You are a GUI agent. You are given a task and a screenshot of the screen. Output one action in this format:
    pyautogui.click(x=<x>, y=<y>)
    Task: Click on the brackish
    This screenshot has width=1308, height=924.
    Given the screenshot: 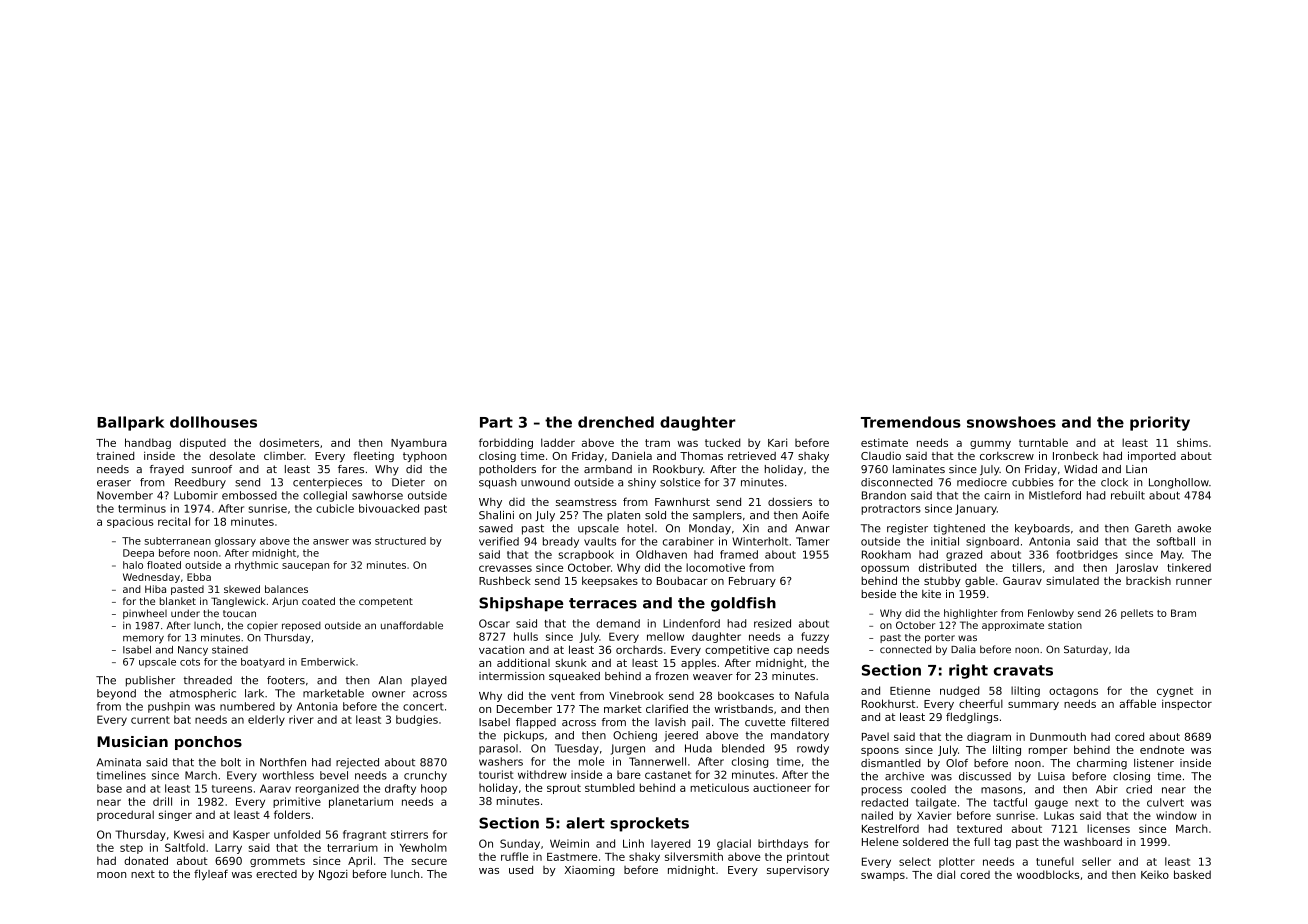 What is the action you would take?
    pyautogui.click(x=1148, y=580)
